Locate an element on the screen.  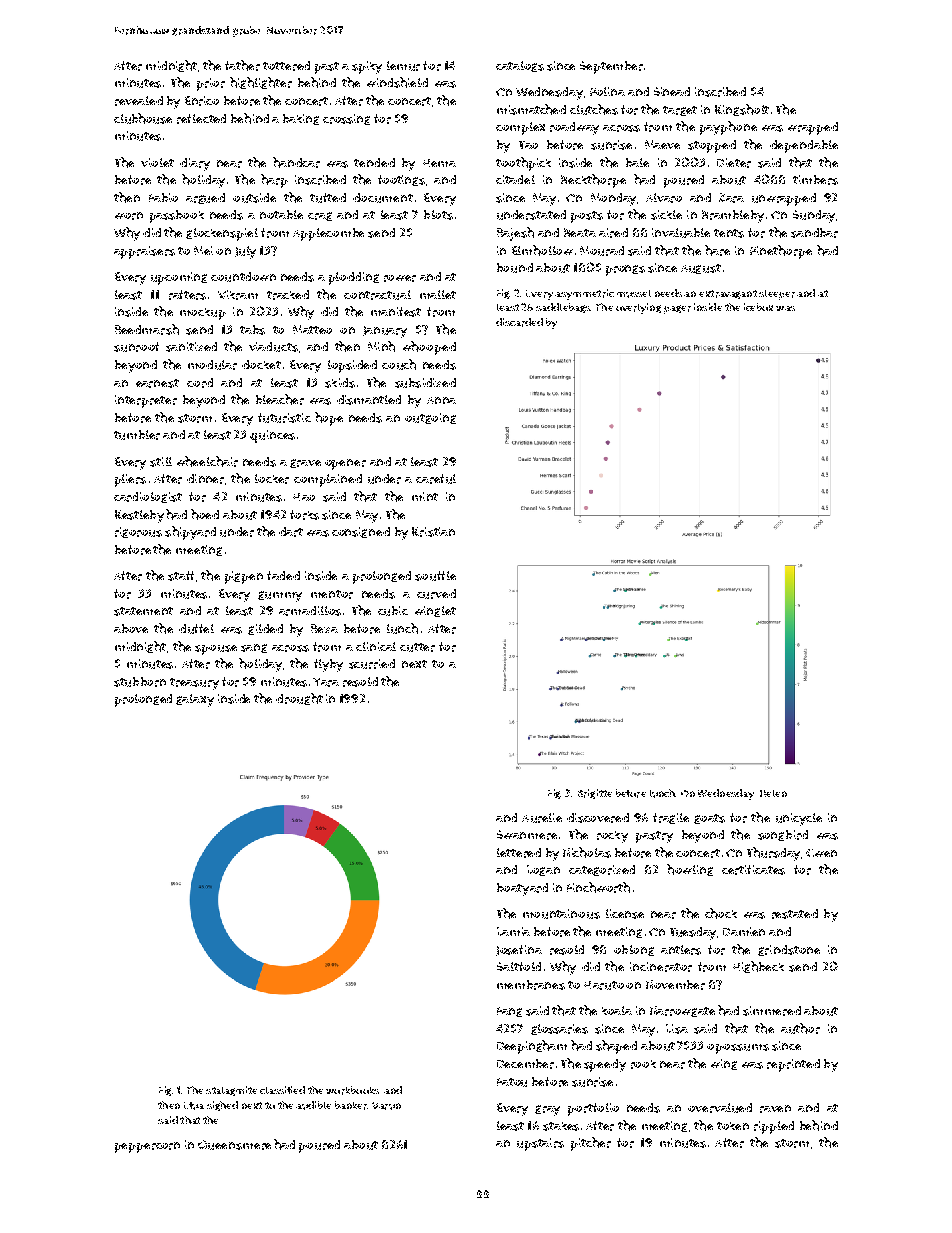
Queensmere is located at coordinates (234, 1145).
